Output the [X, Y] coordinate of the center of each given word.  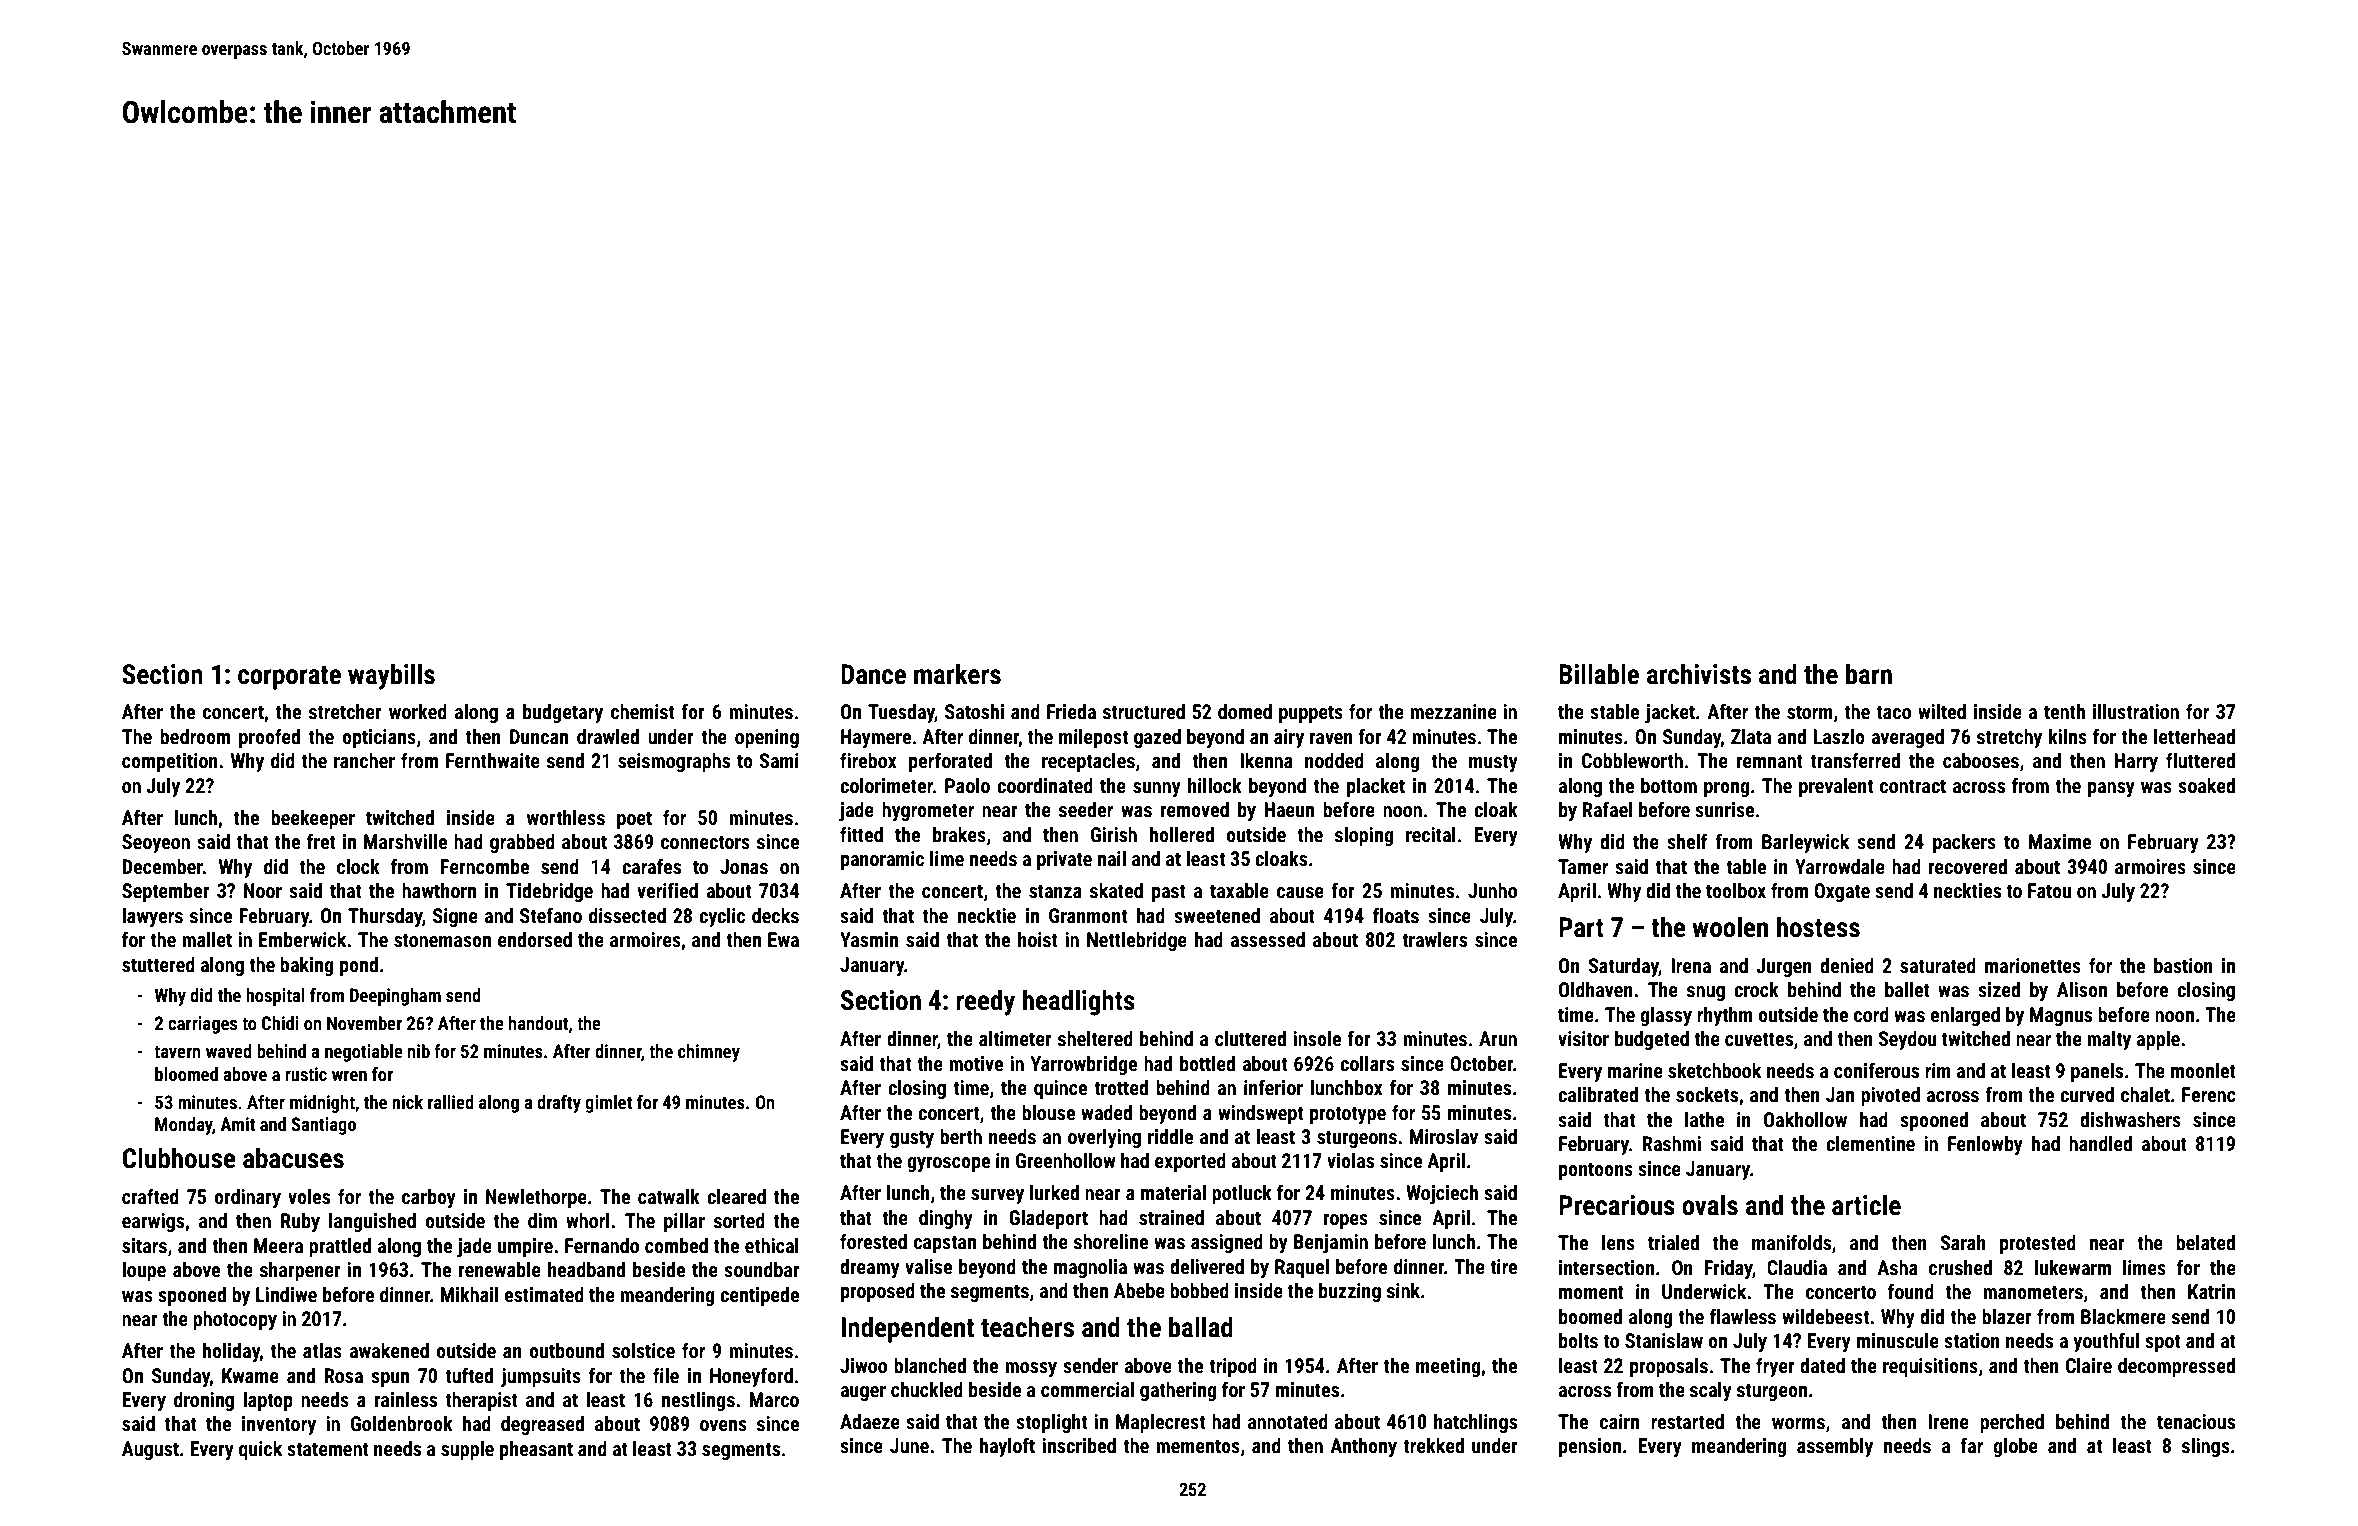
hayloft [1007, 1447]
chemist [642, 711]
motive [976, 1063]
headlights [1079, 1002]
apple [2158, 1040]
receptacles [1088, 762]
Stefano [551, 915]
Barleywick [1805, 843]
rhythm [1725, 1016]
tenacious [2196, 1421]
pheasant [536, 1450]
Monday [184, 1126]
